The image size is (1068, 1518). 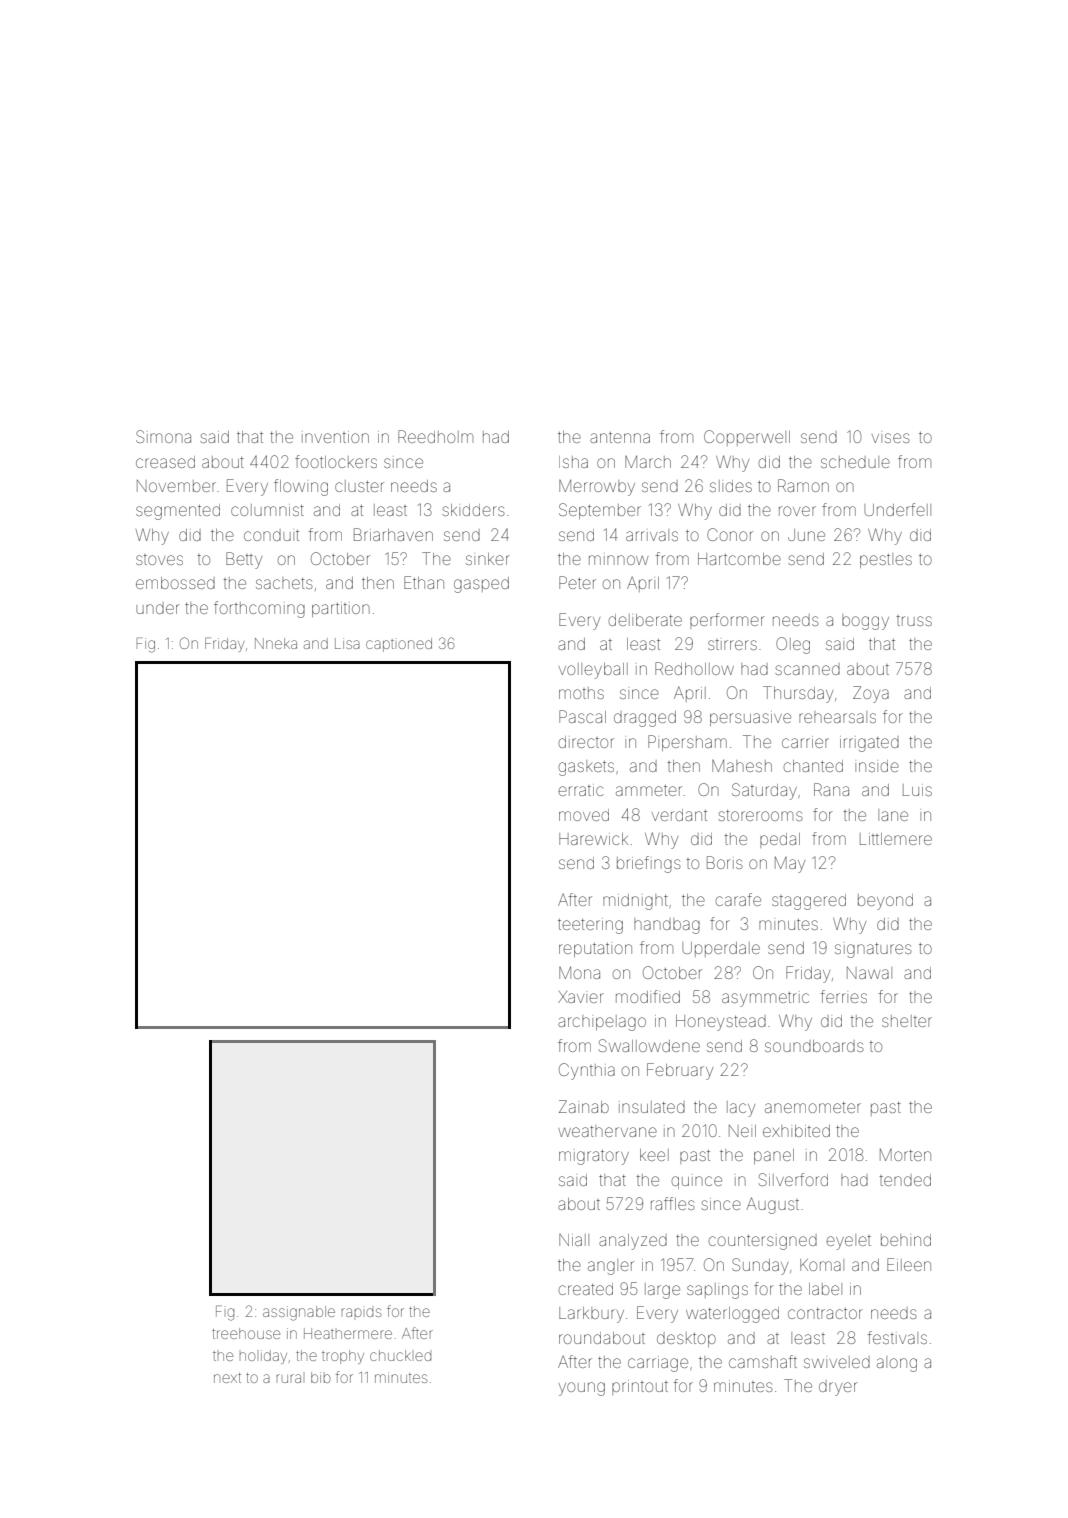 I want to click on Nneka, so click(x=276, y=643).
